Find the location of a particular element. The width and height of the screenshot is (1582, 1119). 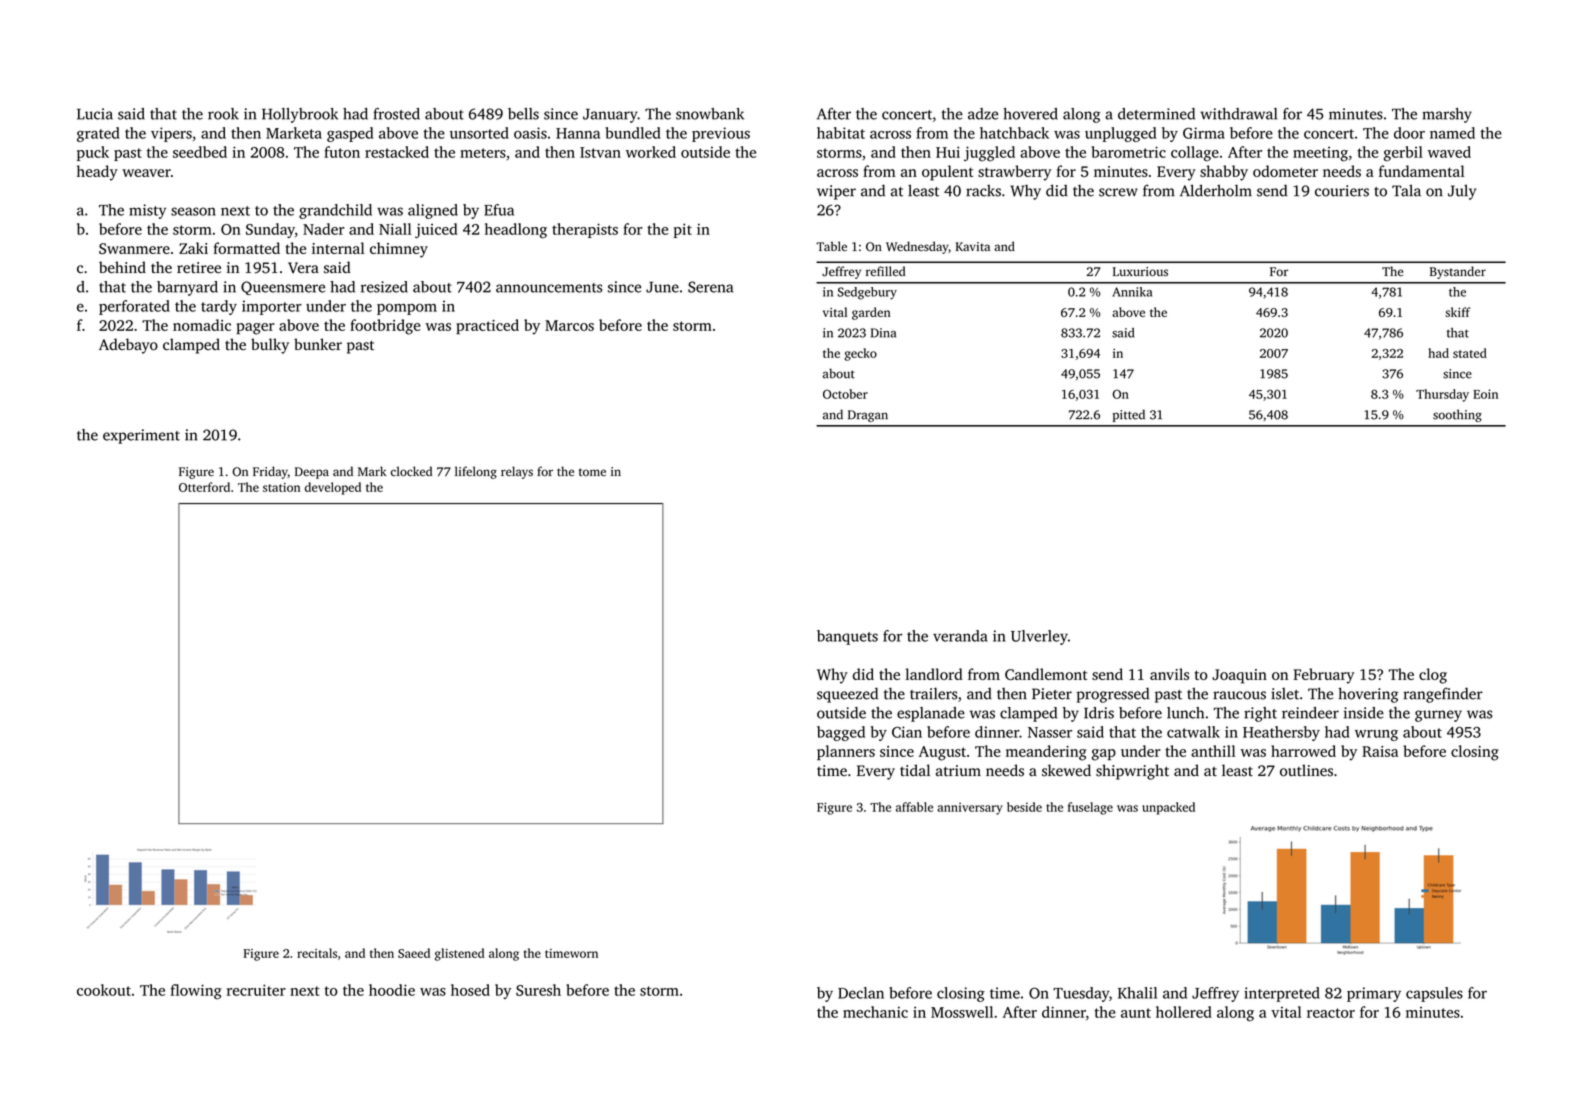

Otterford is located at coordinates (204, 487).
